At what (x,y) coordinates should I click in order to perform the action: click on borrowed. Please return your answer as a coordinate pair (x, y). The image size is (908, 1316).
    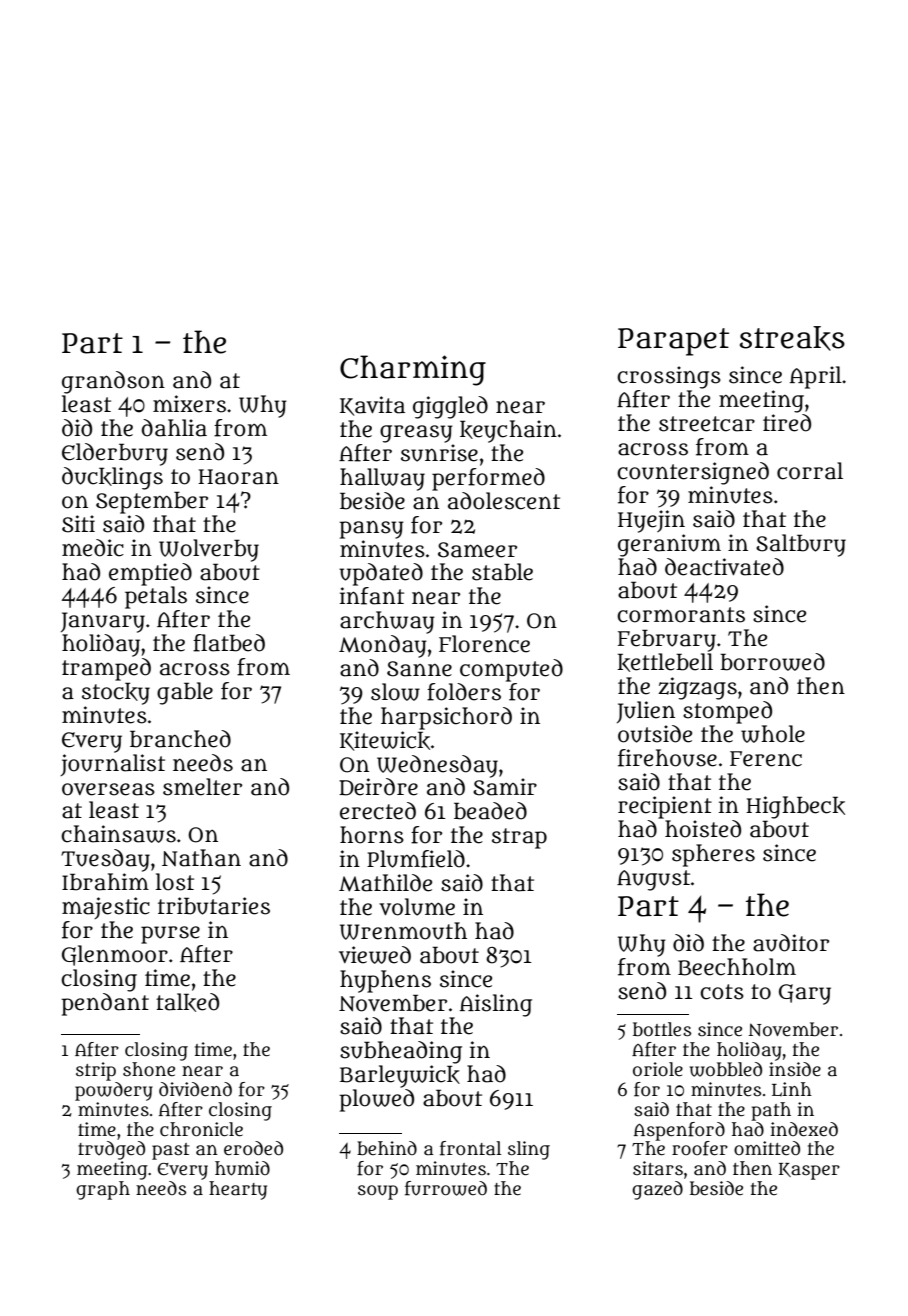
    Looking at the image, I should click on (772, 662).
